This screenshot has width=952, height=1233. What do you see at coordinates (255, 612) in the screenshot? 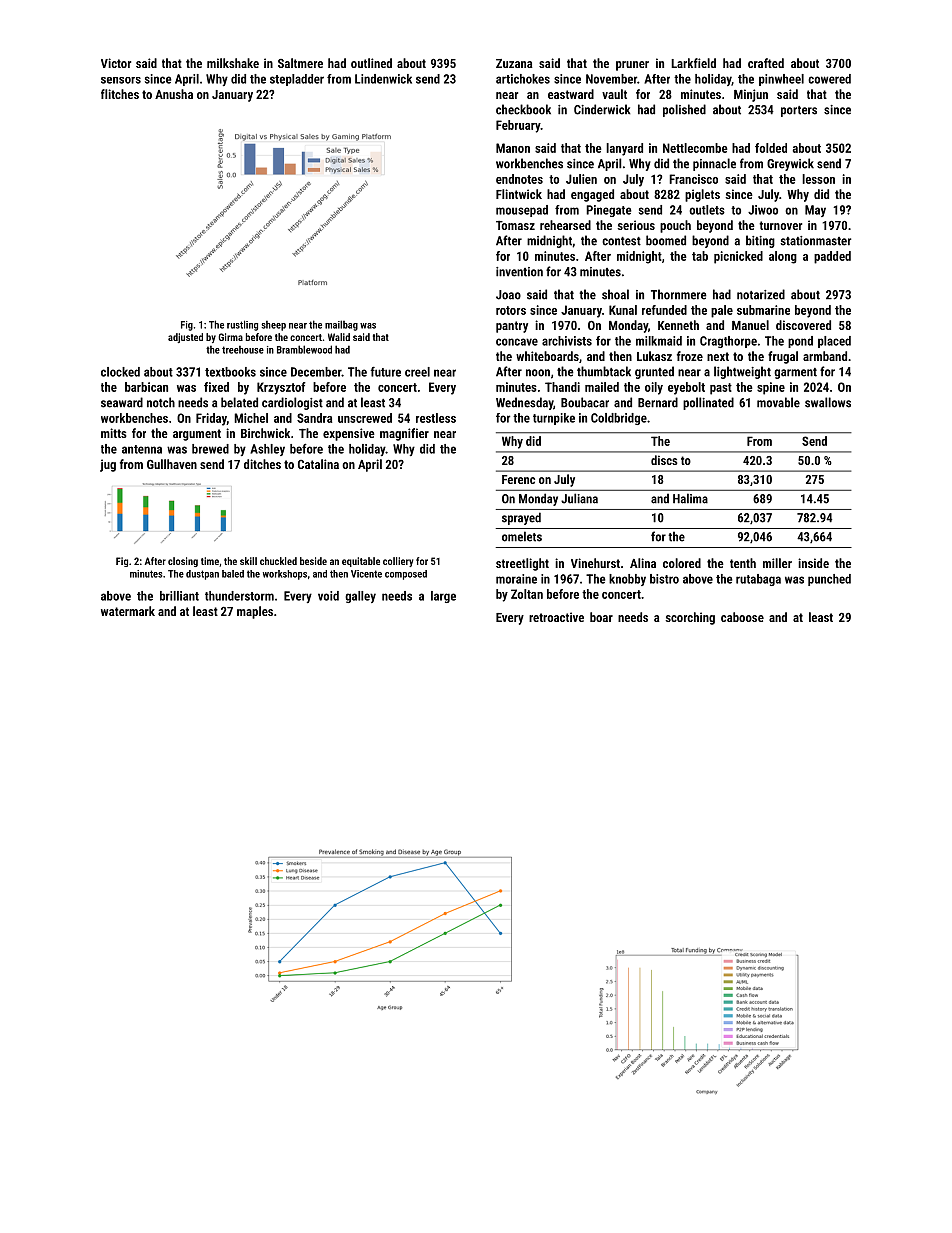
I see `maples` at bounding box center [255, 612].
